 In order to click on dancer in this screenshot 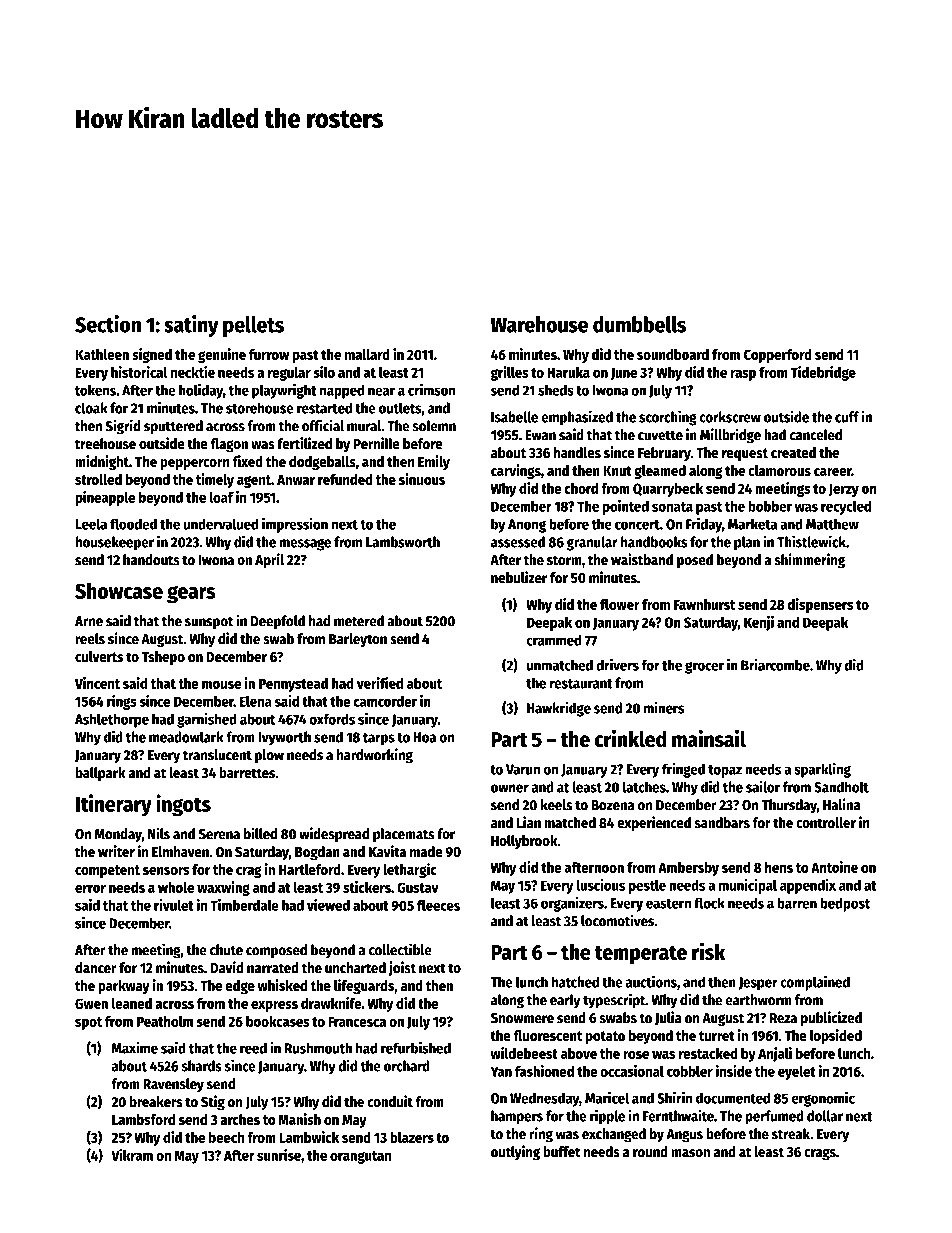, I will do `click(95, 968)`.
